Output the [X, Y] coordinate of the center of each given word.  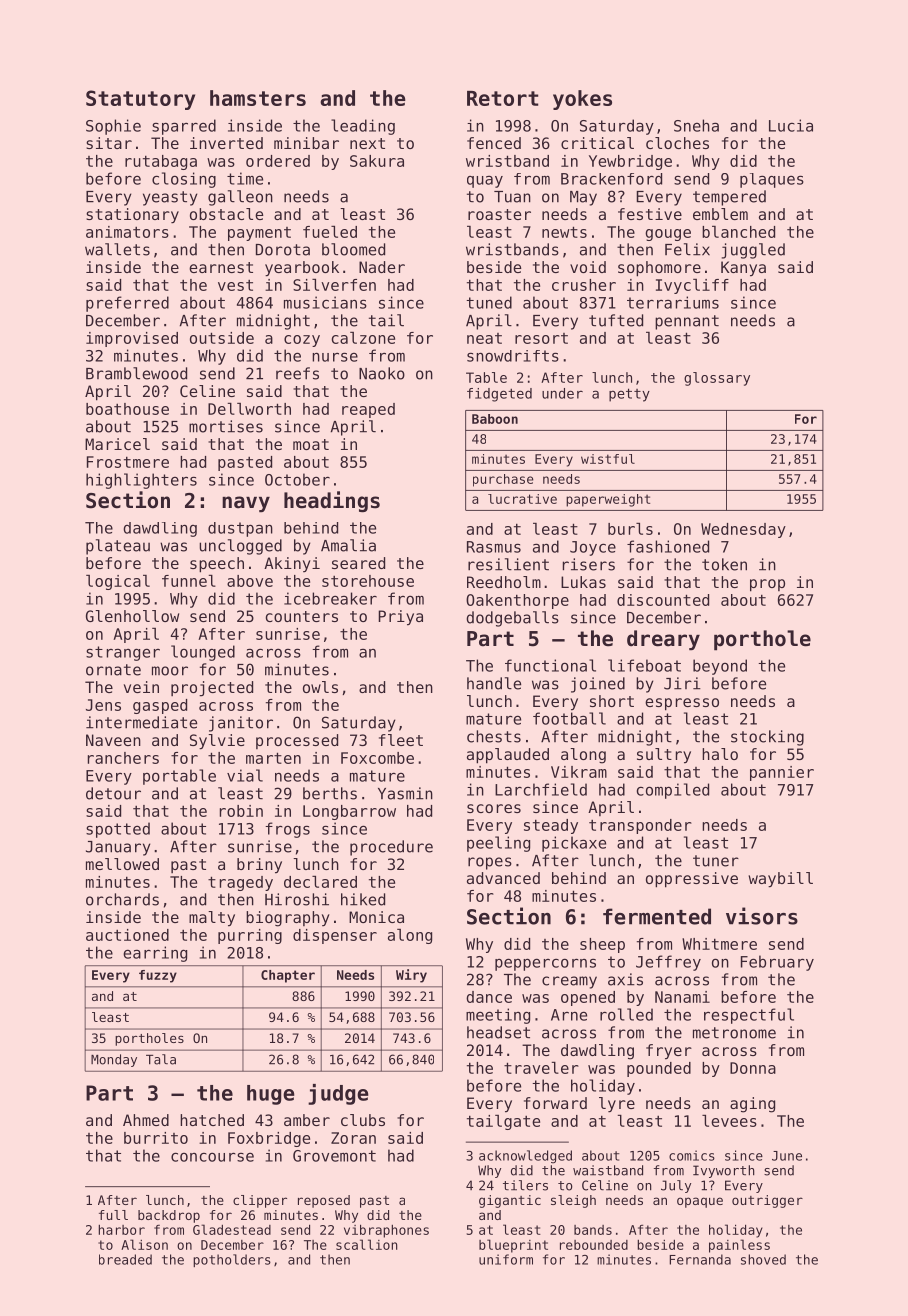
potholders [232, 1260]
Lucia [791, 125]
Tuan [512, 197]
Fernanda [700, 1259]
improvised [132, 339]
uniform [506, 1259]
